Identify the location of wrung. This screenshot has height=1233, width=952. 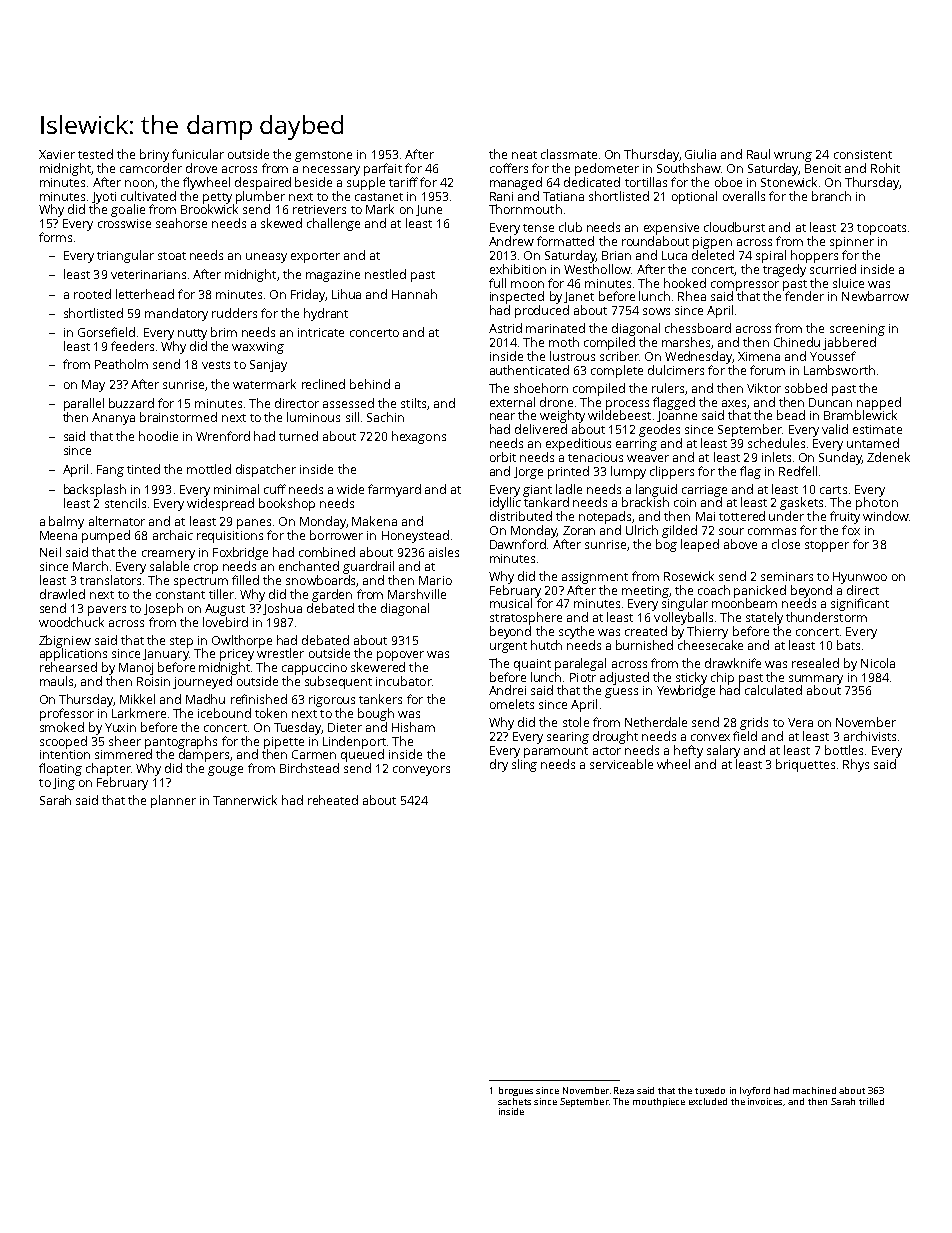
(793, 157).
